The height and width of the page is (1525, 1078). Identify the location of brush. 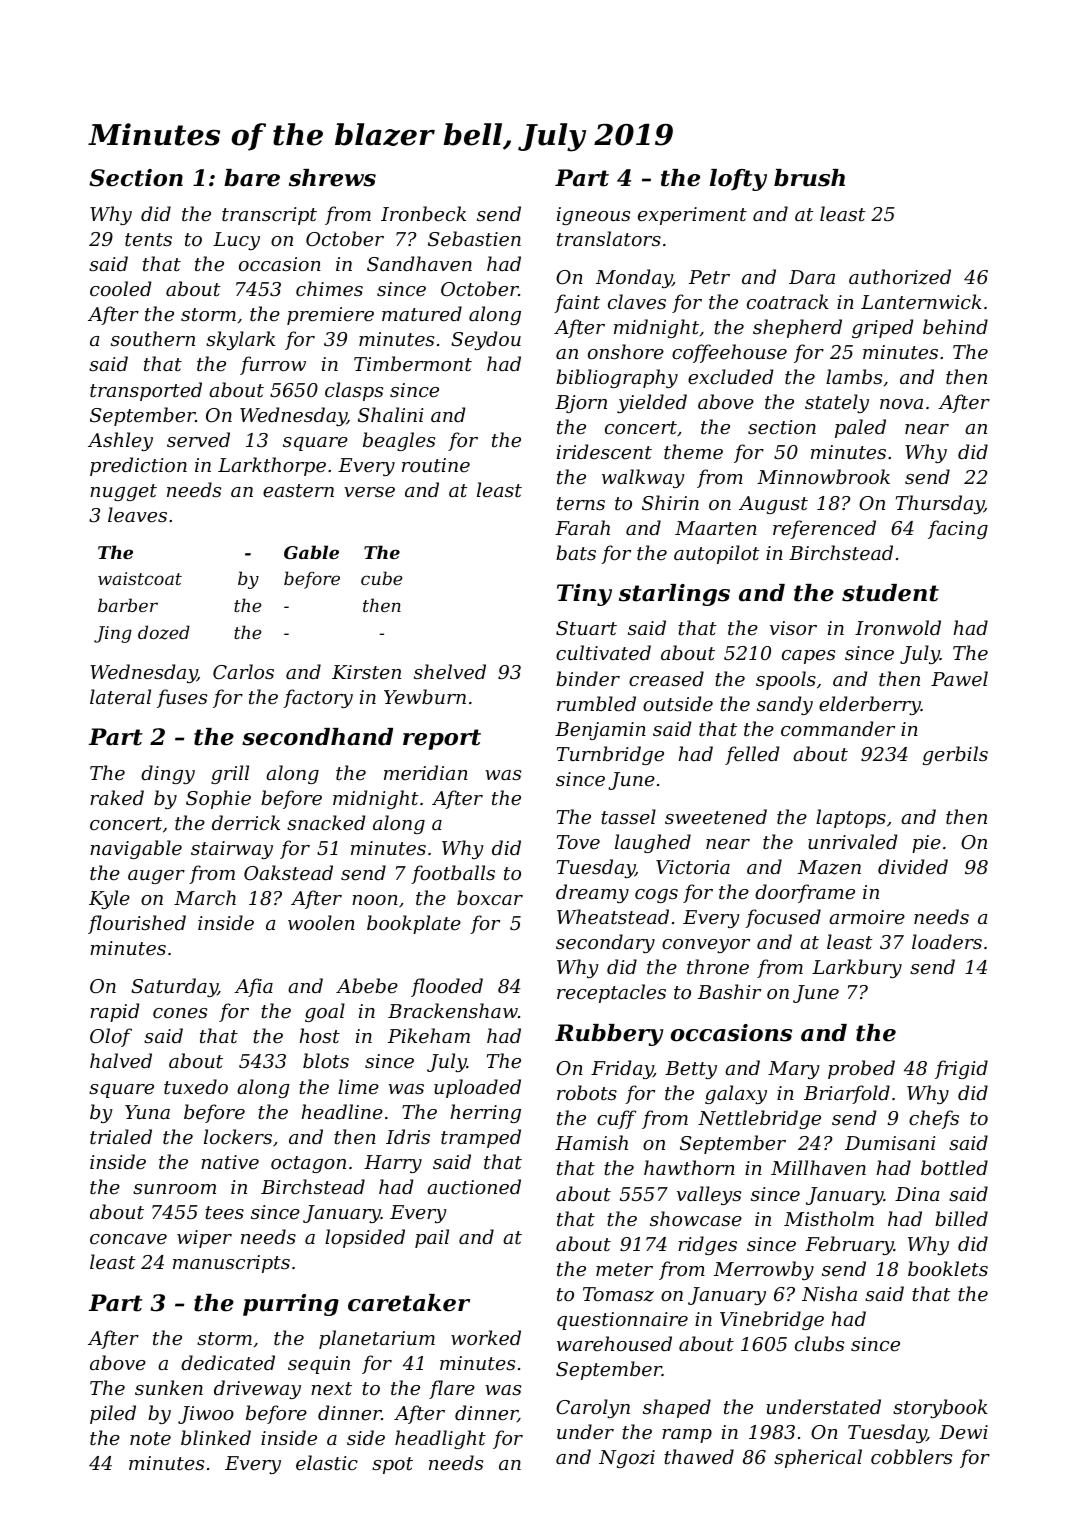
(809, 178).
